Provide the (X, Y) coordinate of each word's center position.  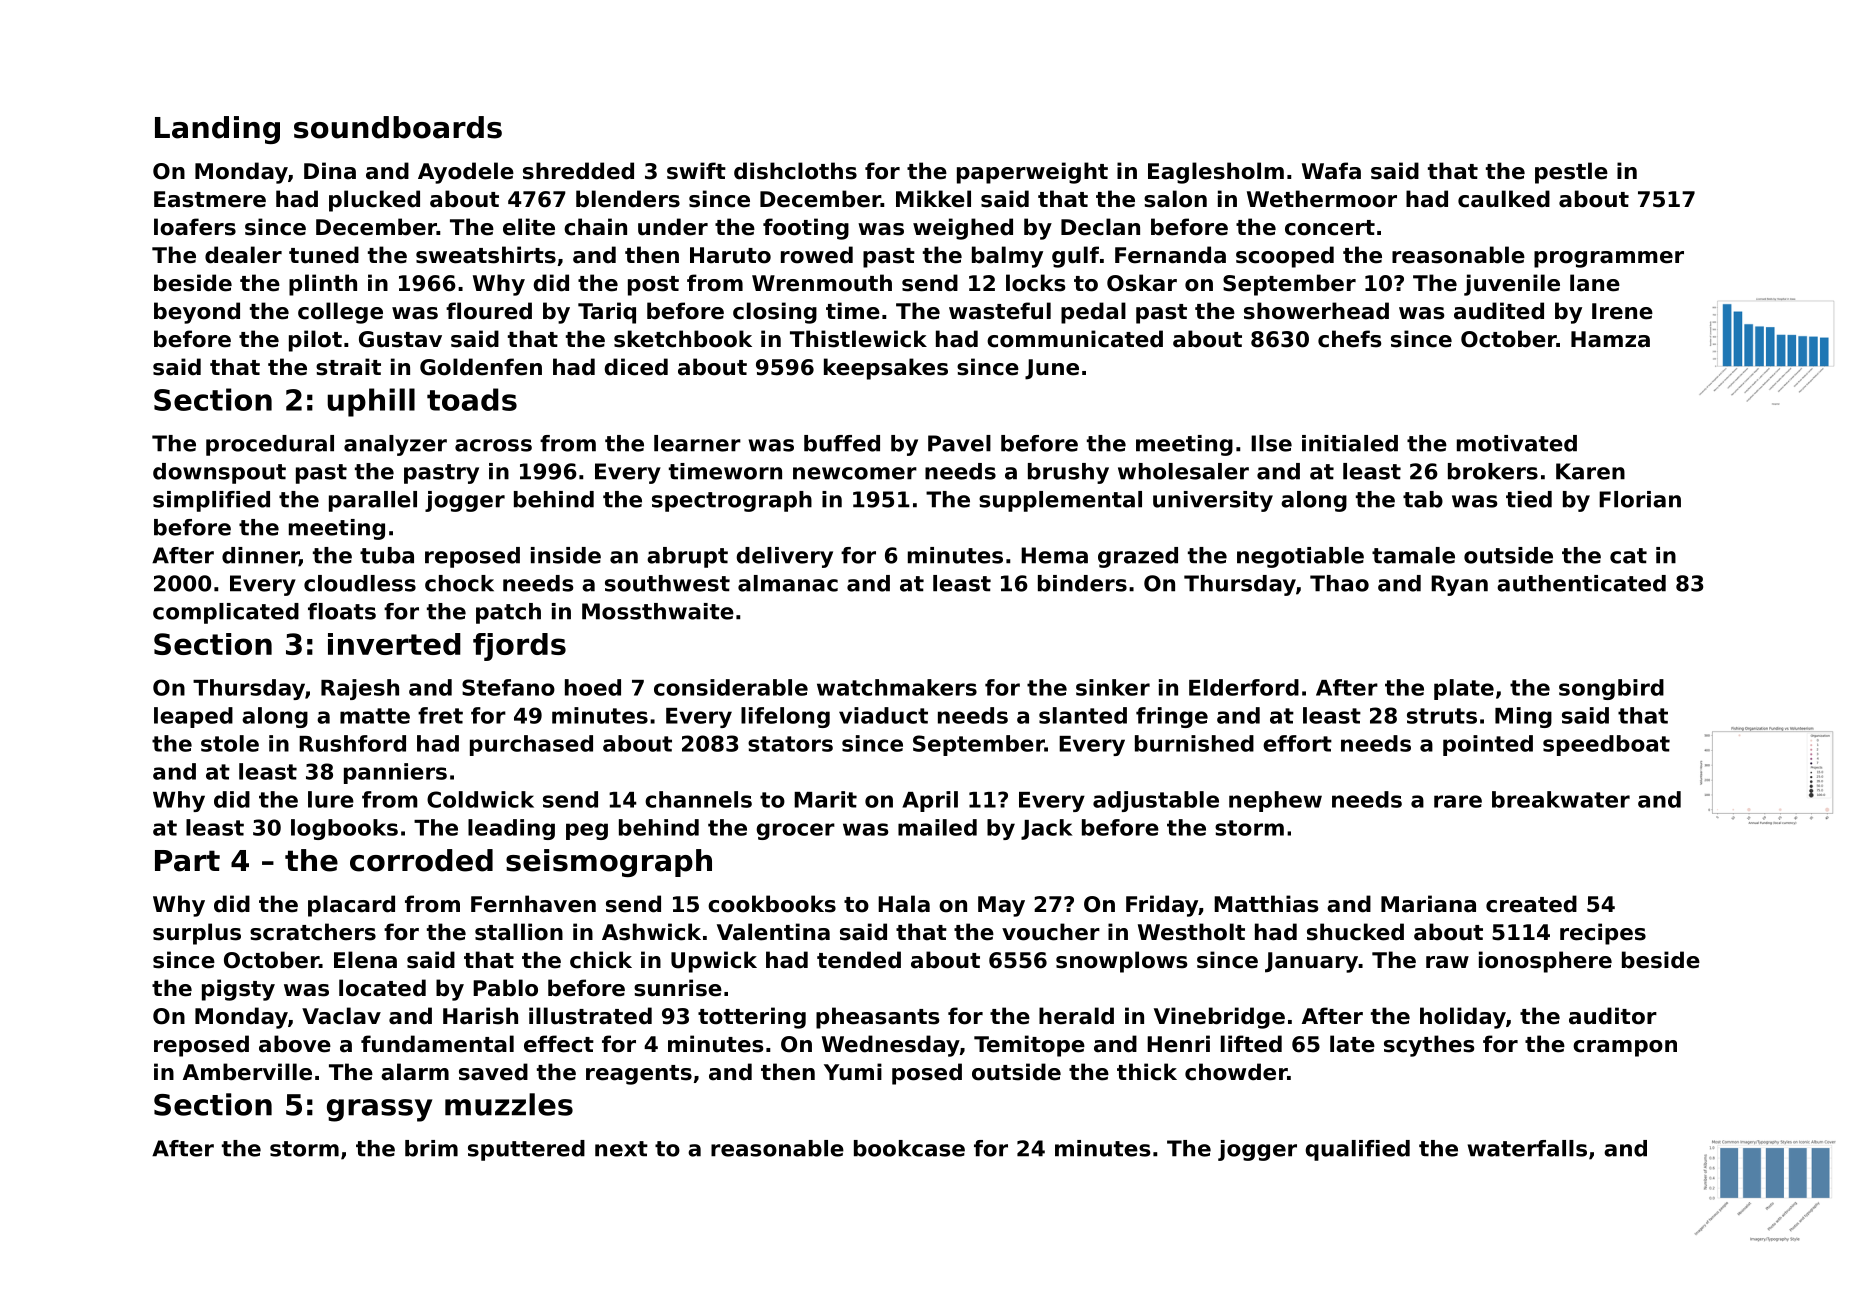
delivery (784, 557)
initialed (1350, 443)
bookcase (909, 1148)
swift (696, 171)
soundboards (398, 127)
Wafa (1331, 171)
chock (459, 583)
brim (431, 1148)
